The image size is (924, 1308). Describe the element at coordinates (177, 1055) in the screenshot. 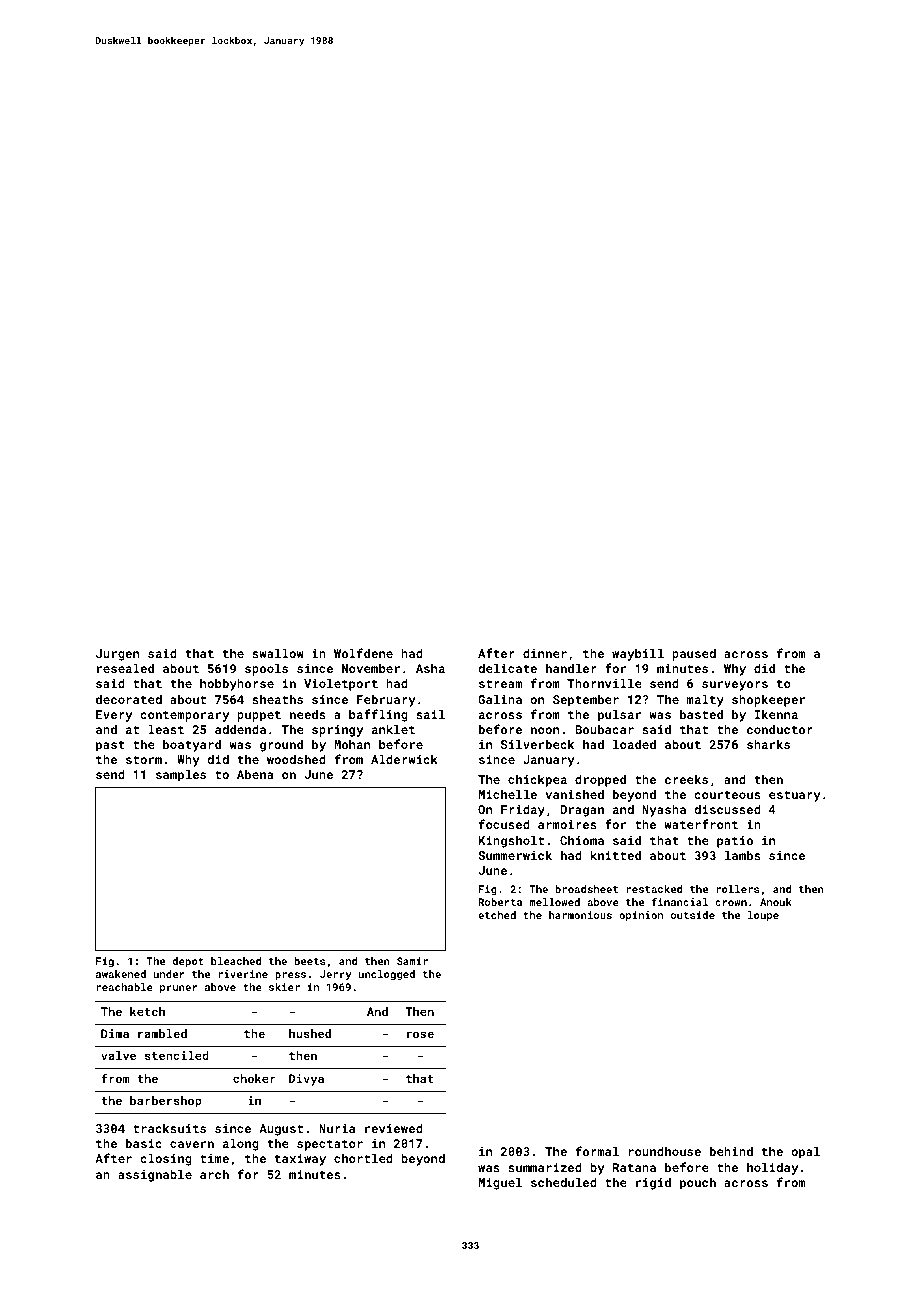

I see `stenciled` at that location.
